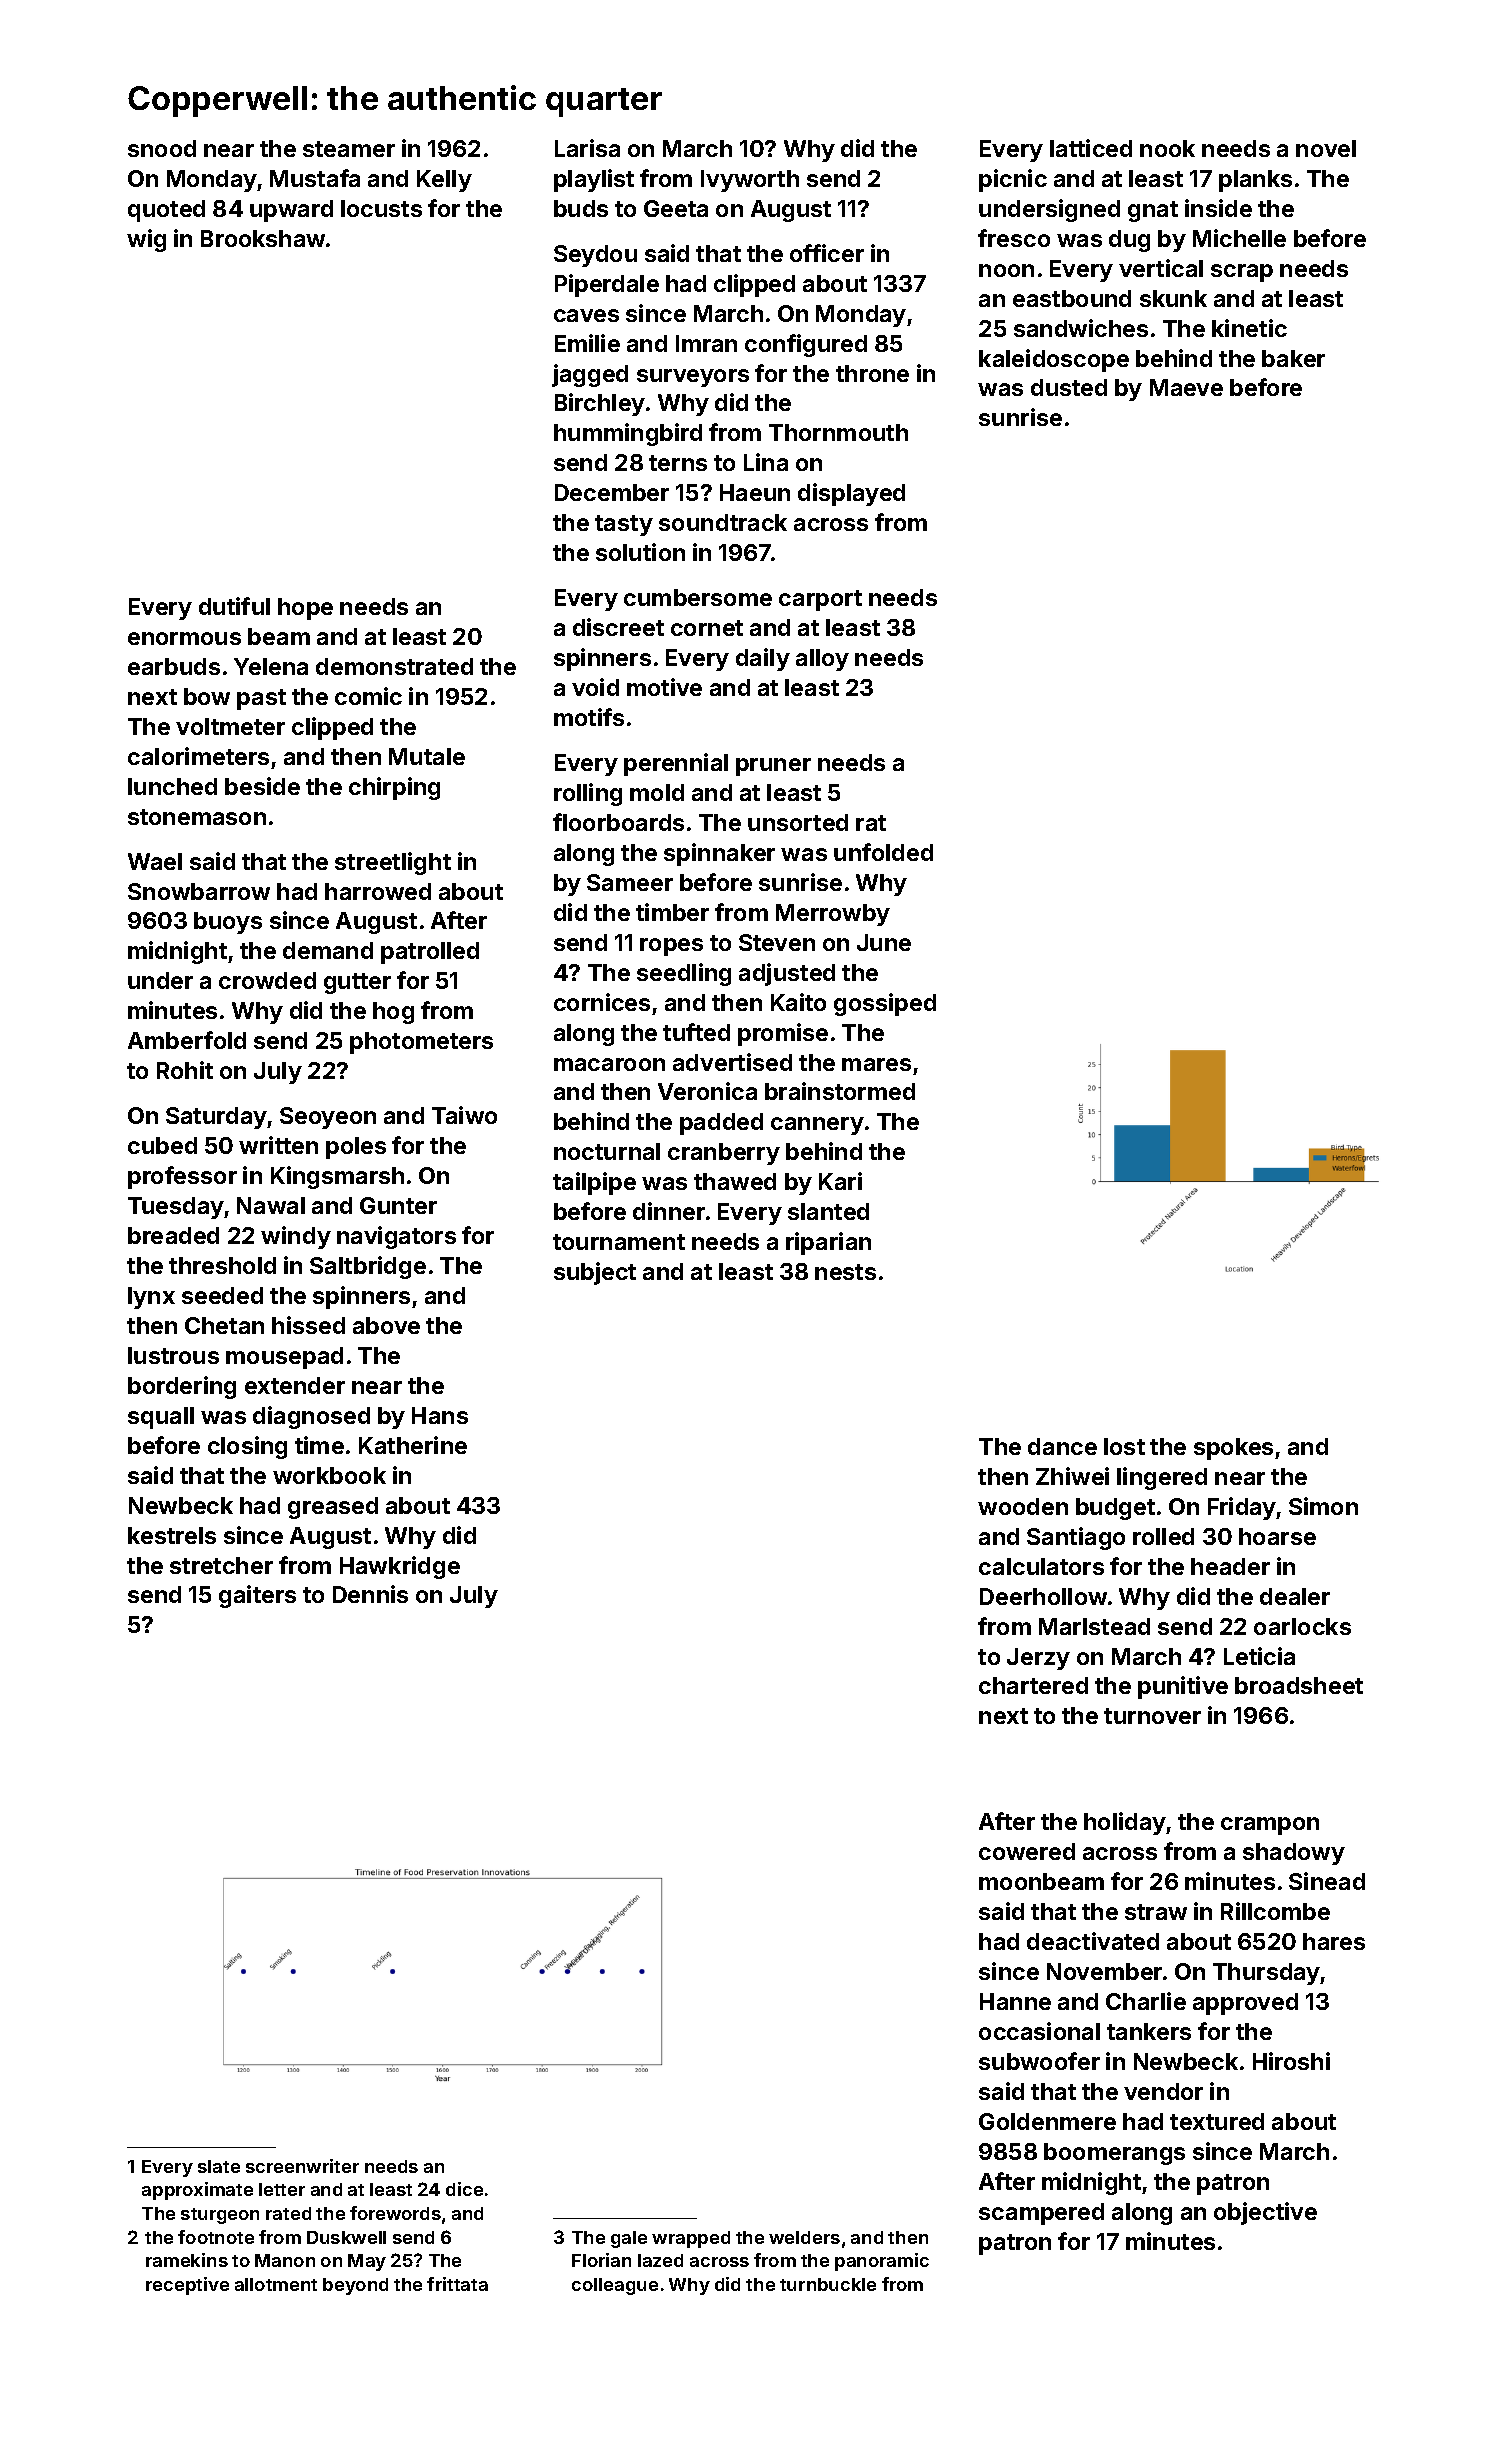 The width and height of the image is (1496, 2464). I want to click on nests, so click(845, 1272).
